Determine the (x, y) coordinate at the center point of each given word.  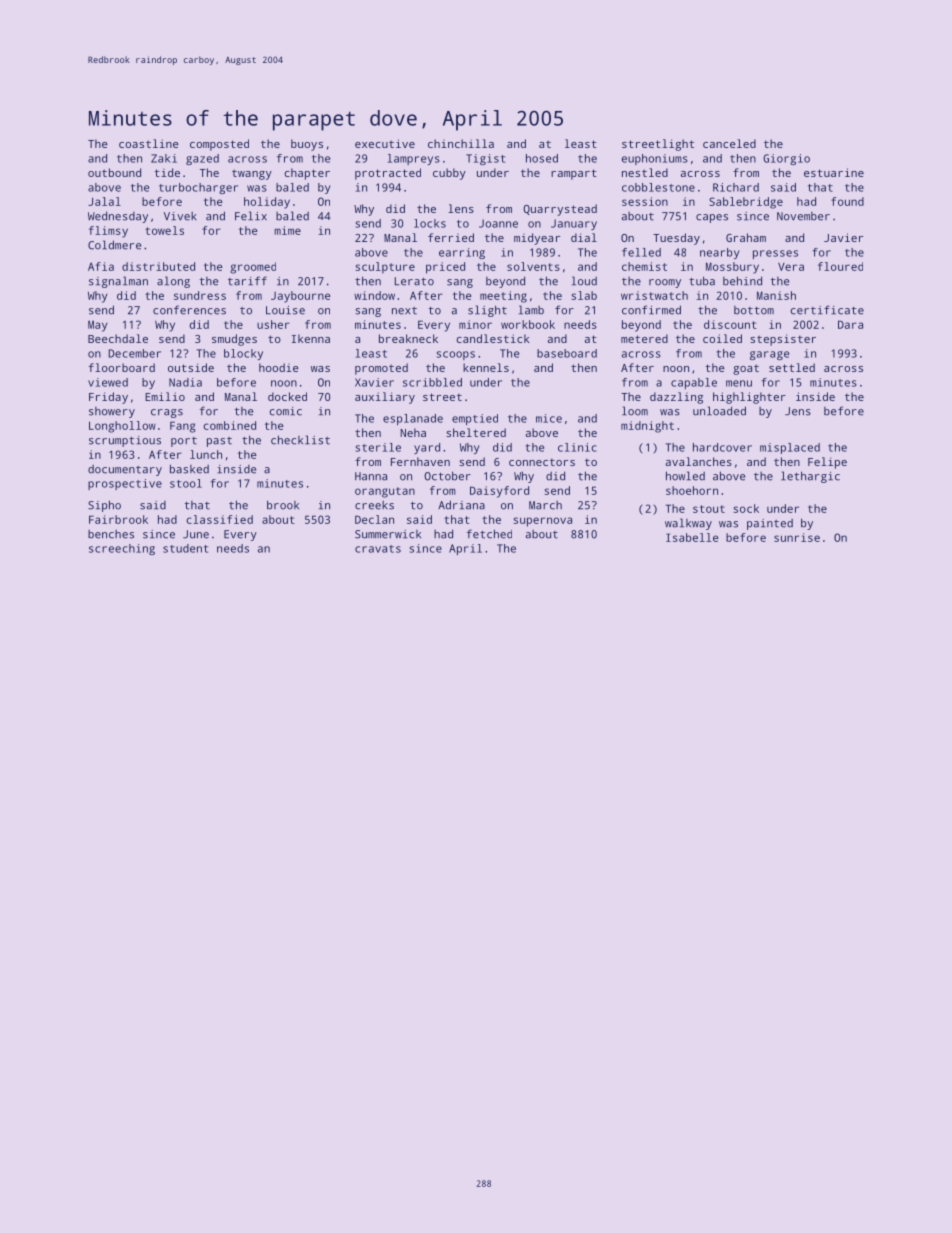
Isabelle (692, 537)
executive (385, 143)
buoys (307, 145)
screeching (122, 549)
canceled (729, 143)
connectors (542, 462)
